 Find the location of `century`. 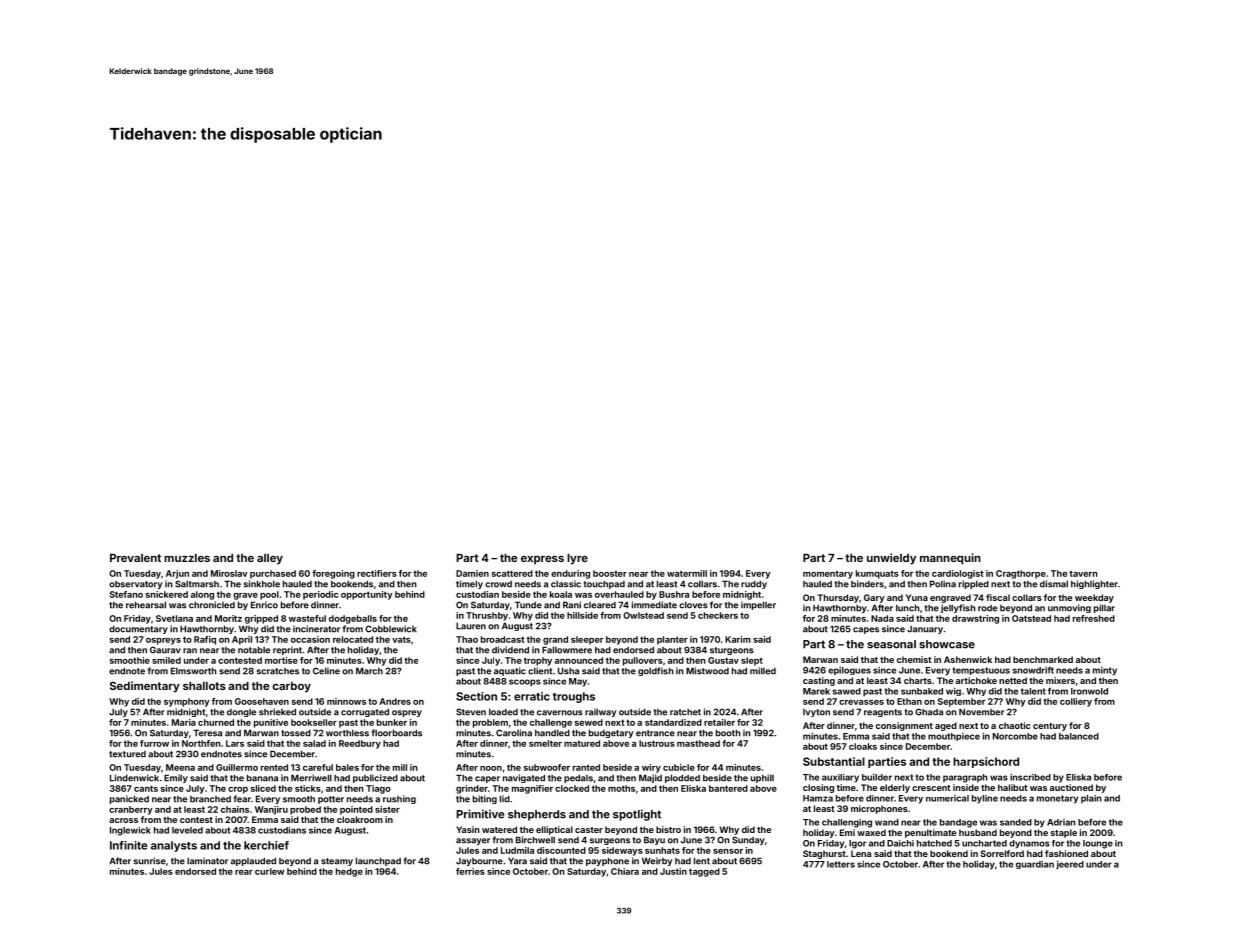

century is located at coordinates (1050, 727).
